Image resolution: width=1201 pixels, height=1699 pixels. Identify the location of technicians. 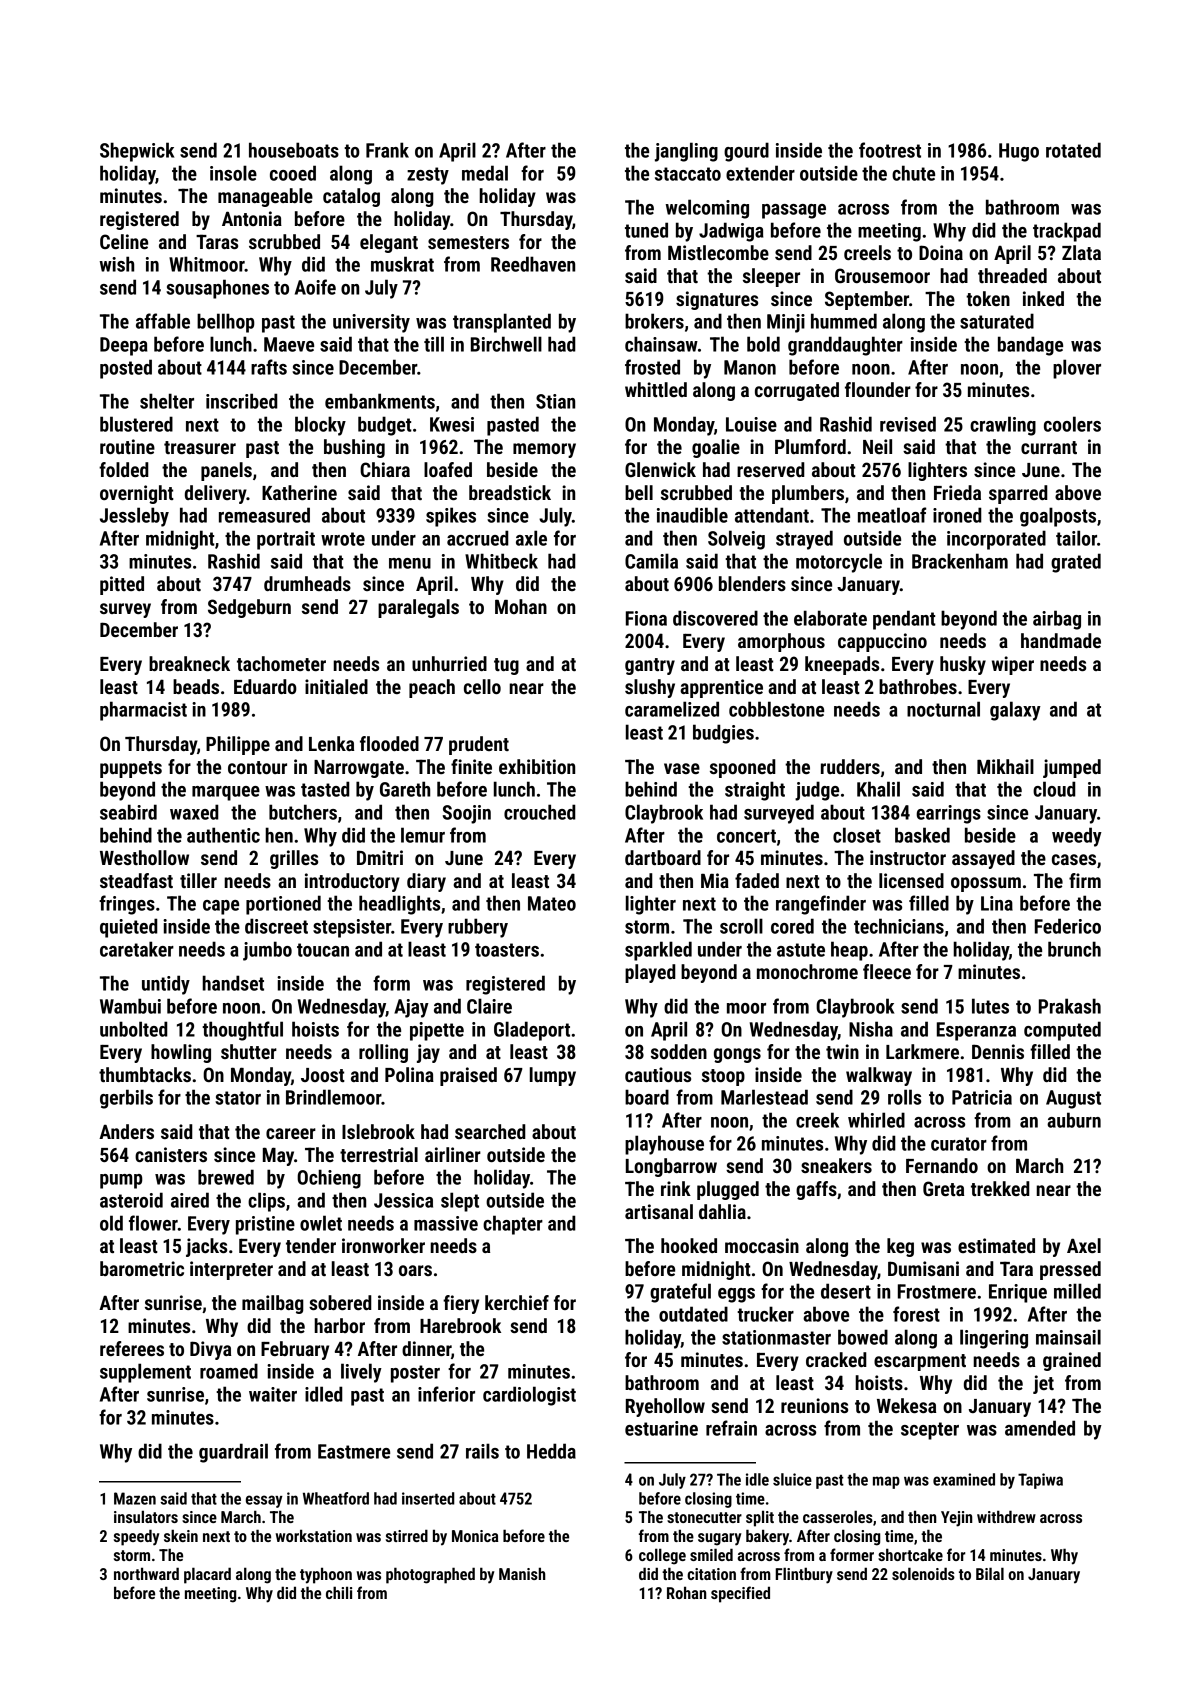
(899, 926).
